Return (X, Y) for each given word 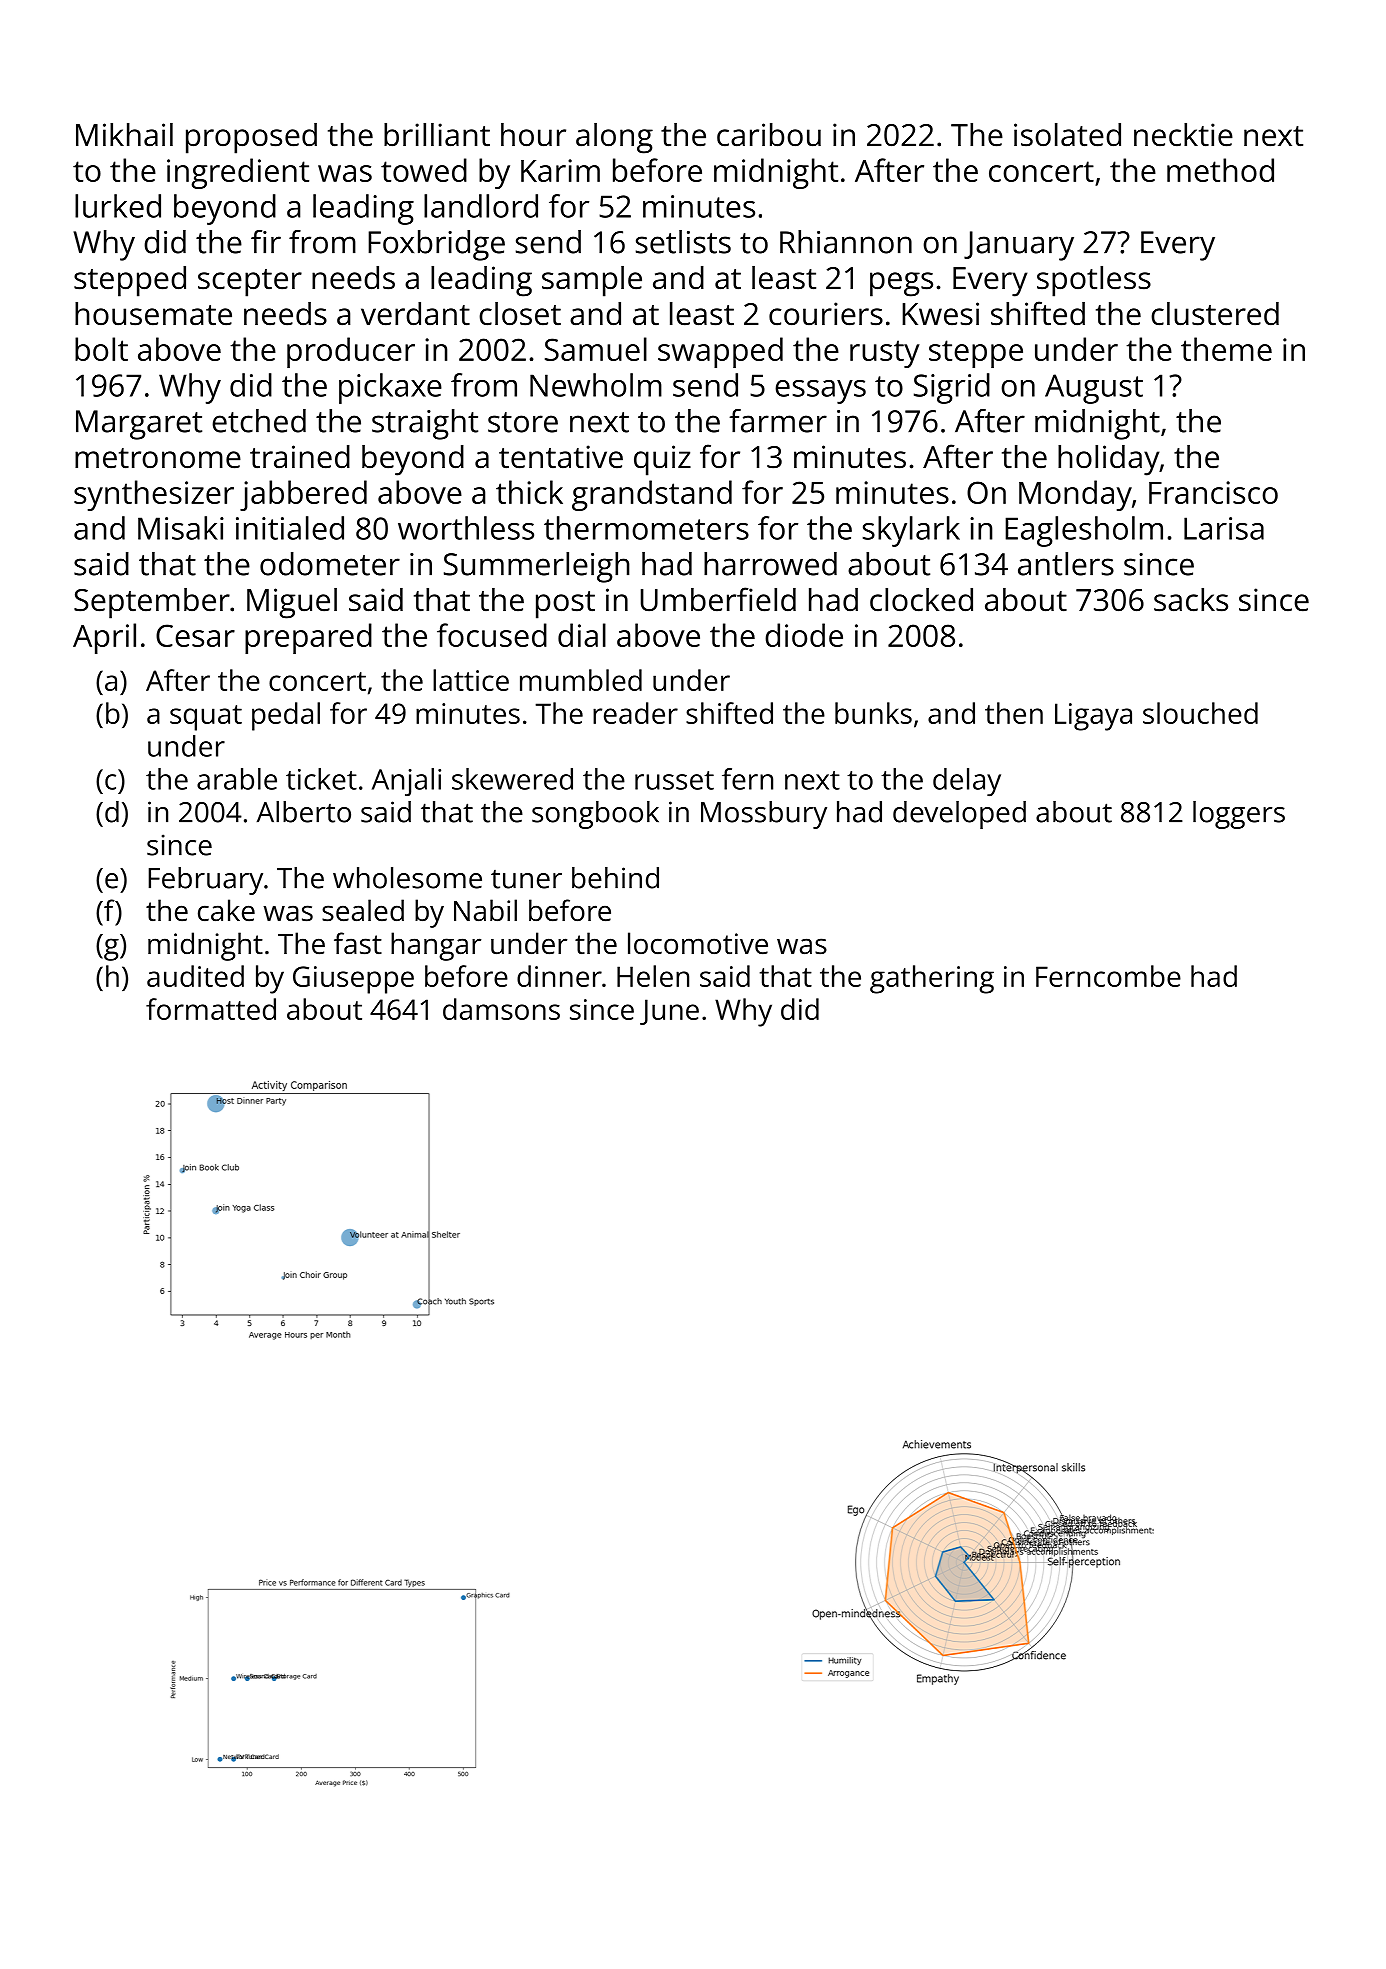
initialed (290, 528)
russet (674, 780)
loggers (1239, 815)
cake (226, 910)
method (1220, 170)
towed (424, 170)
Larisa (1224, 528)
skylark (911, 531)
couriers (826, 314)
